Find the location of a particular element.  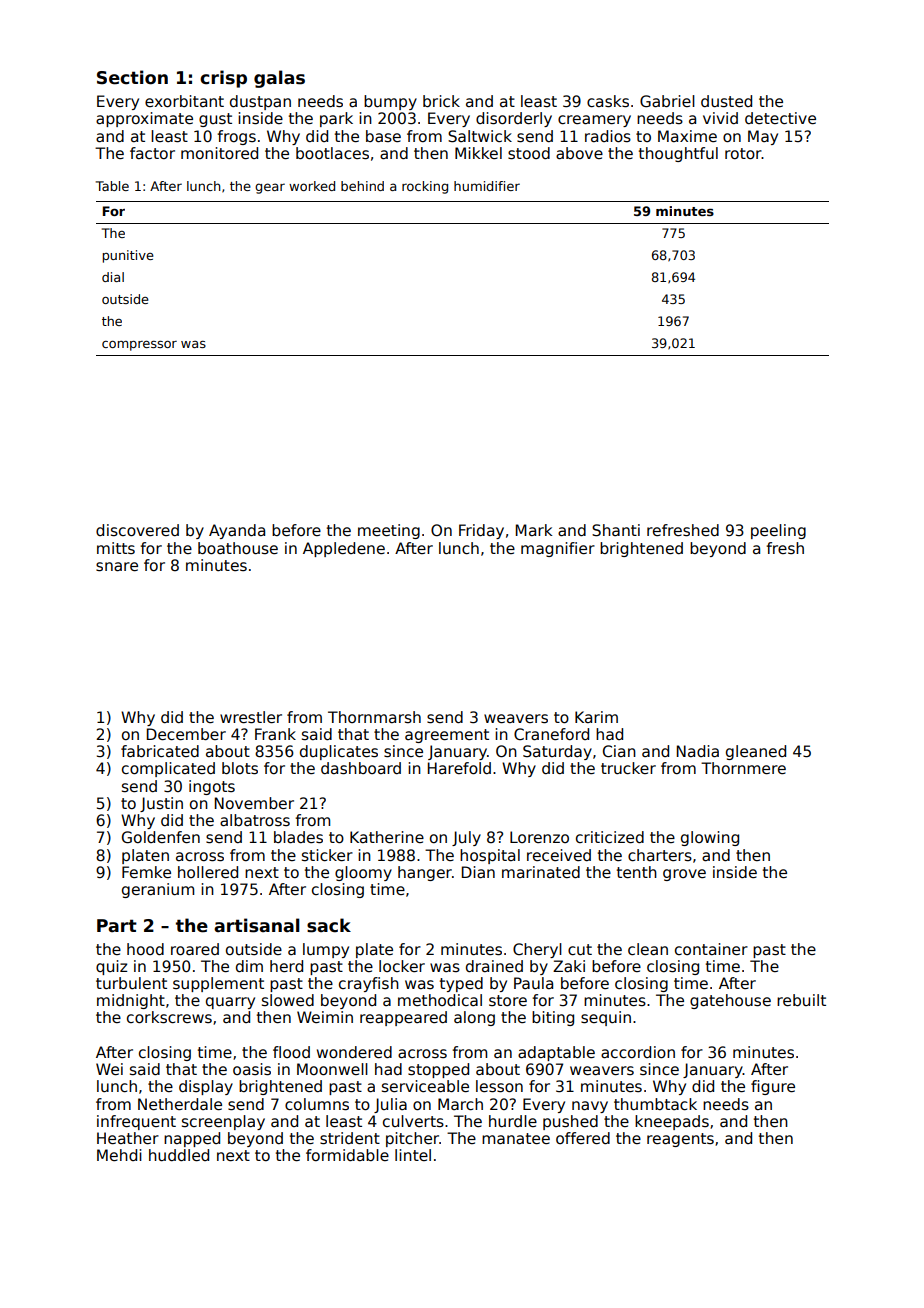

stopped is located at coordinates (438, 1070).
